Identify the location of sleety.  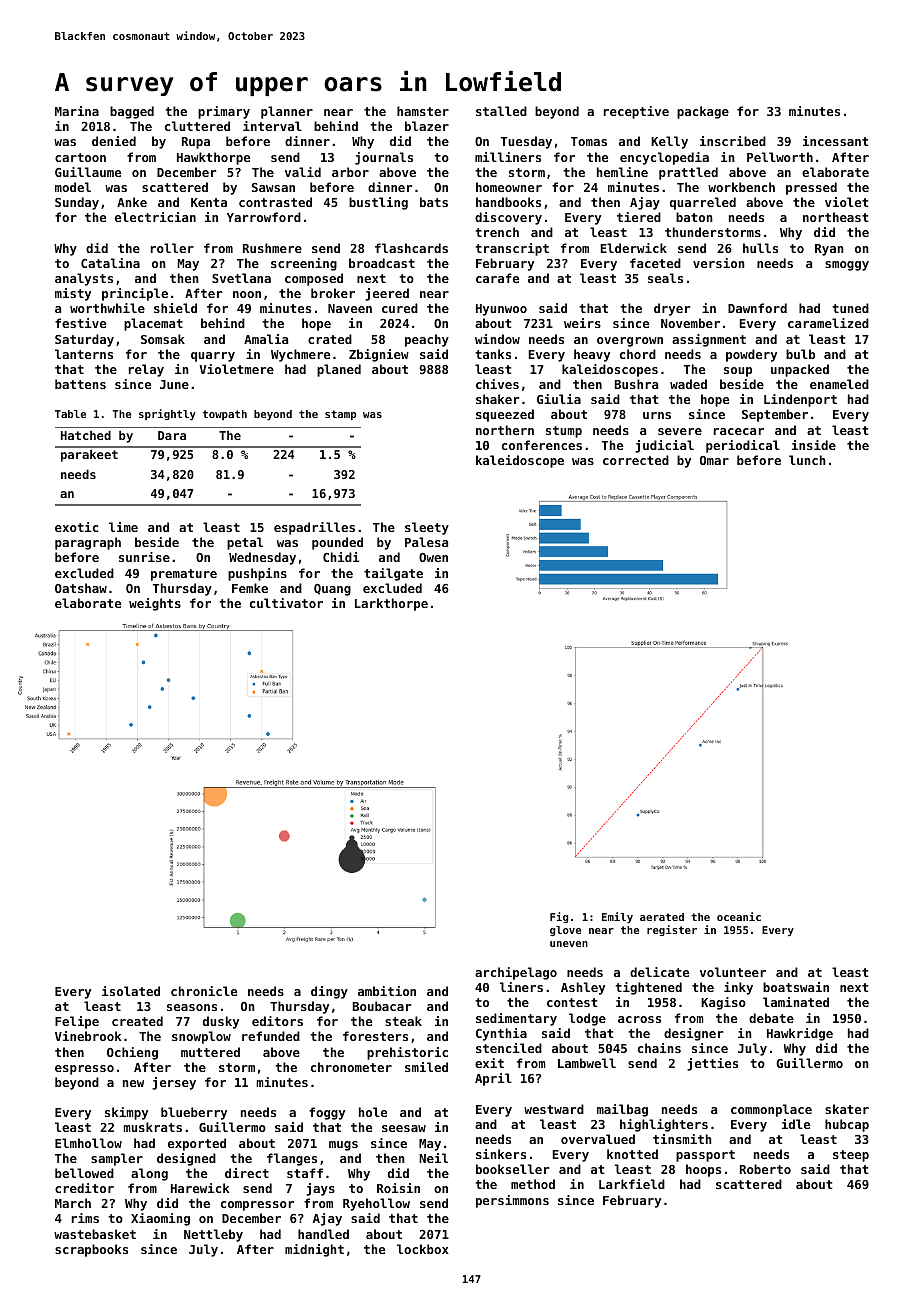
(427, 528).
